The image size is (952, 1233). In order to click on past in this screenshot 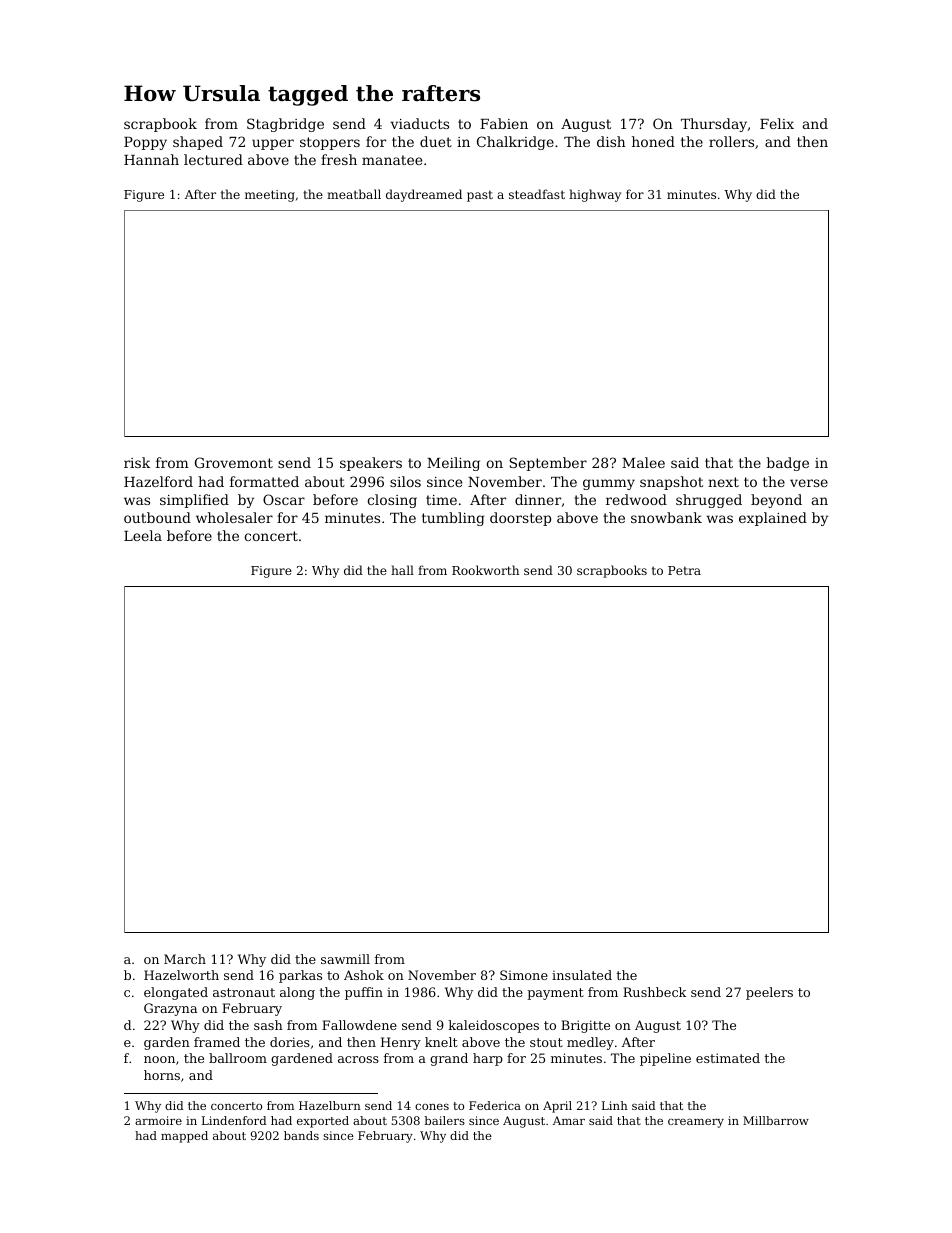, I will do `click(480, 196)`.
